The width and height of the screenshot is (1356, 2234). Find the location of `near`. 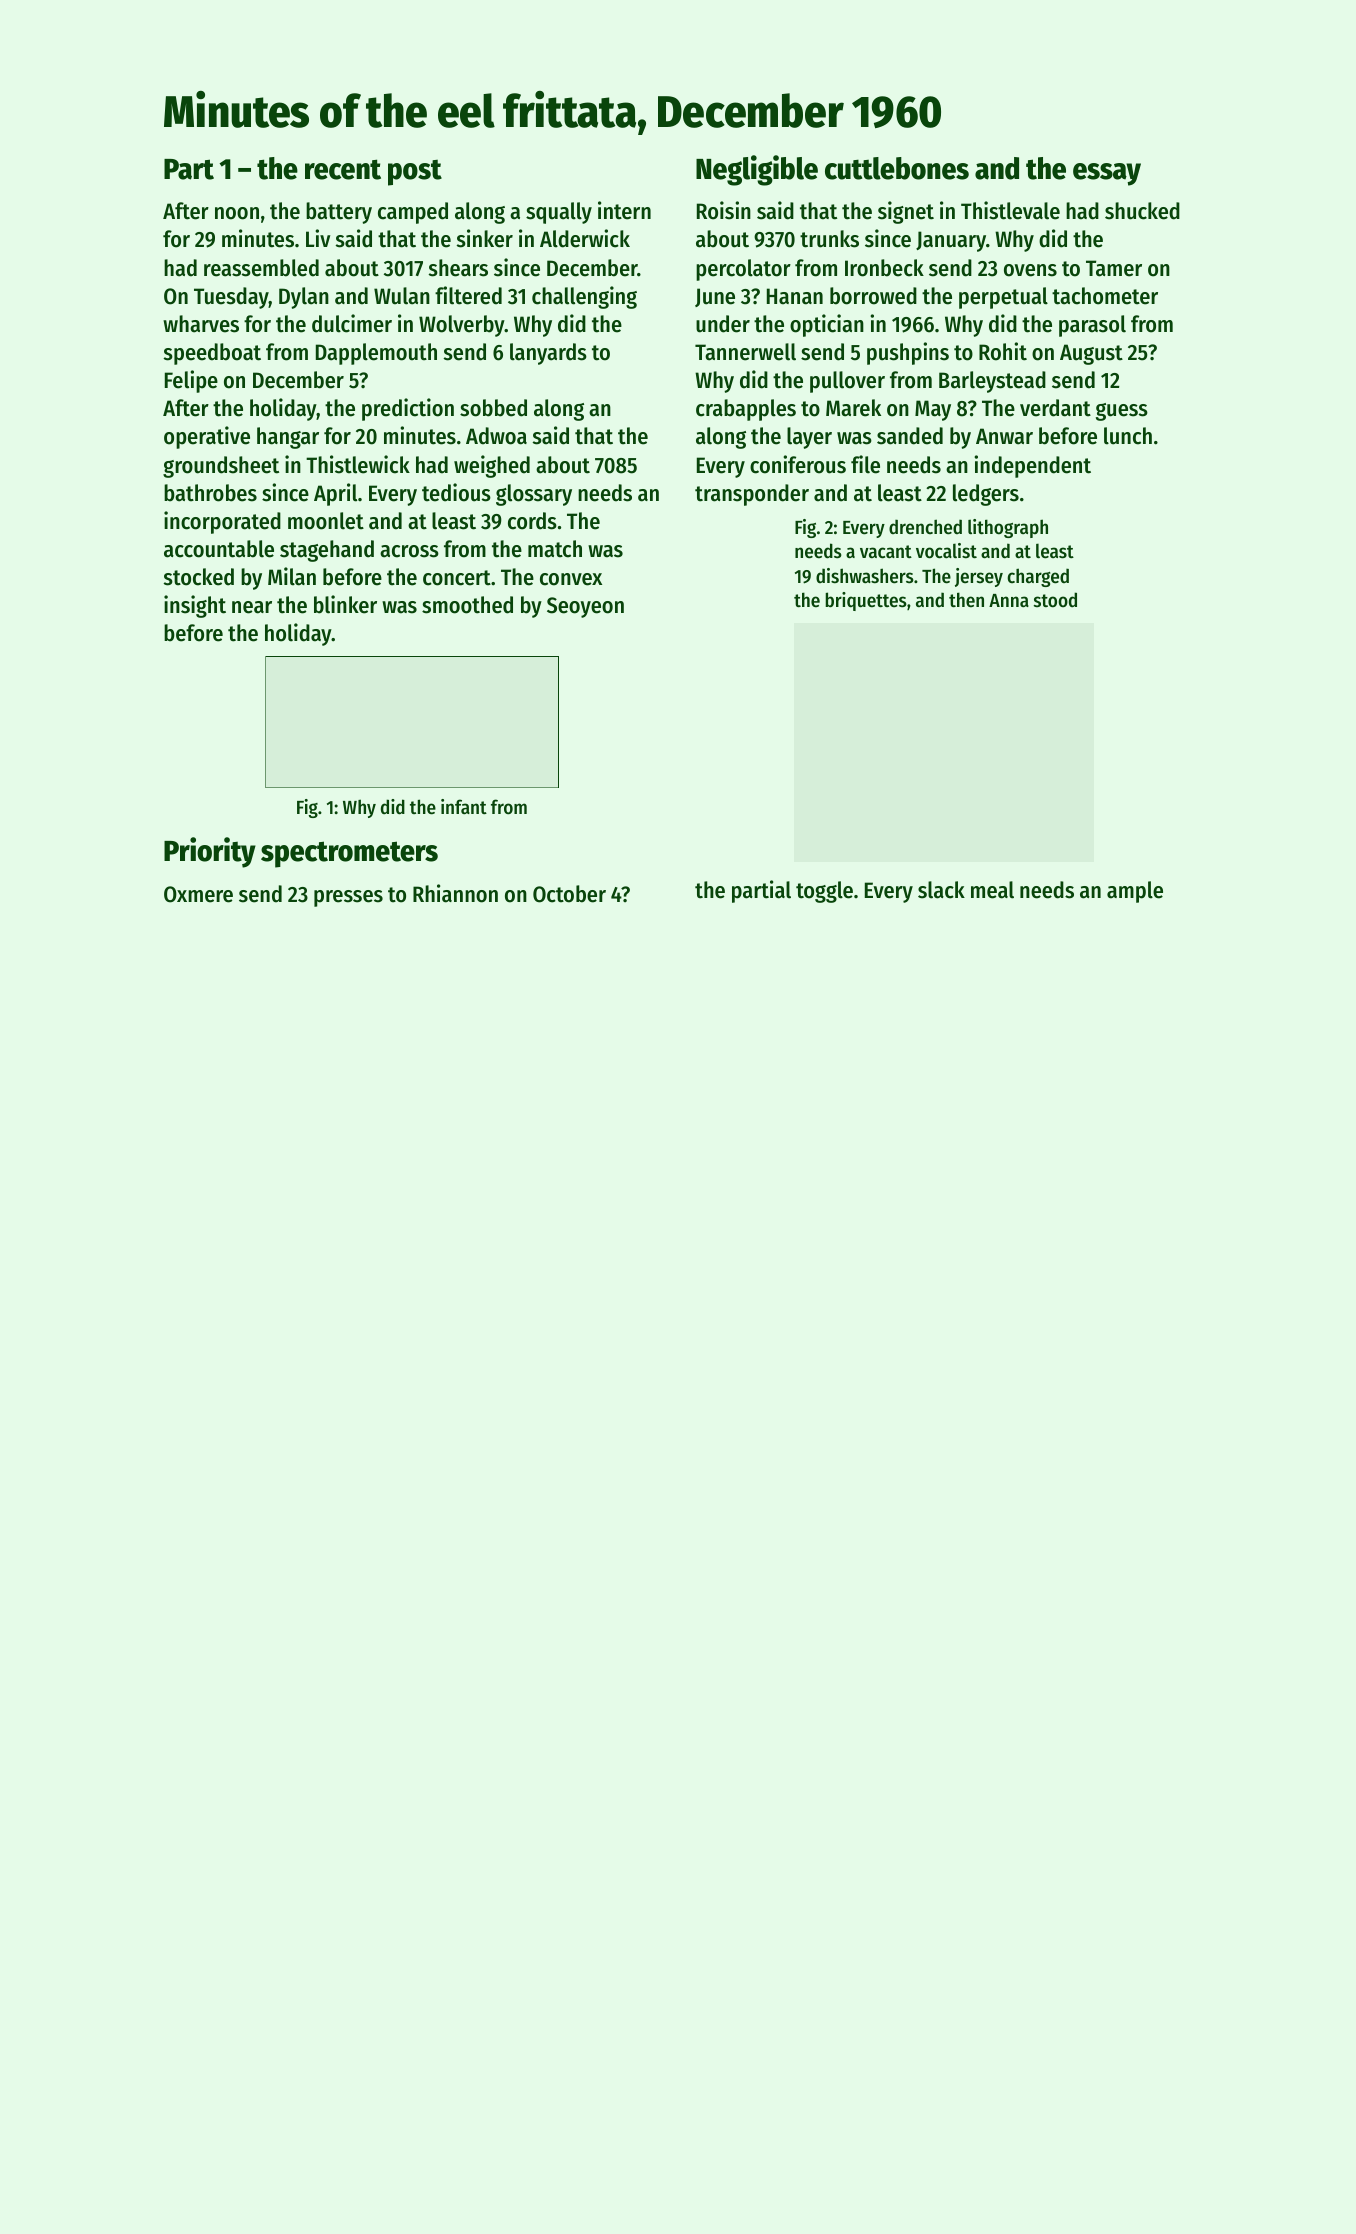

near is located at coordinates (252, 607).
